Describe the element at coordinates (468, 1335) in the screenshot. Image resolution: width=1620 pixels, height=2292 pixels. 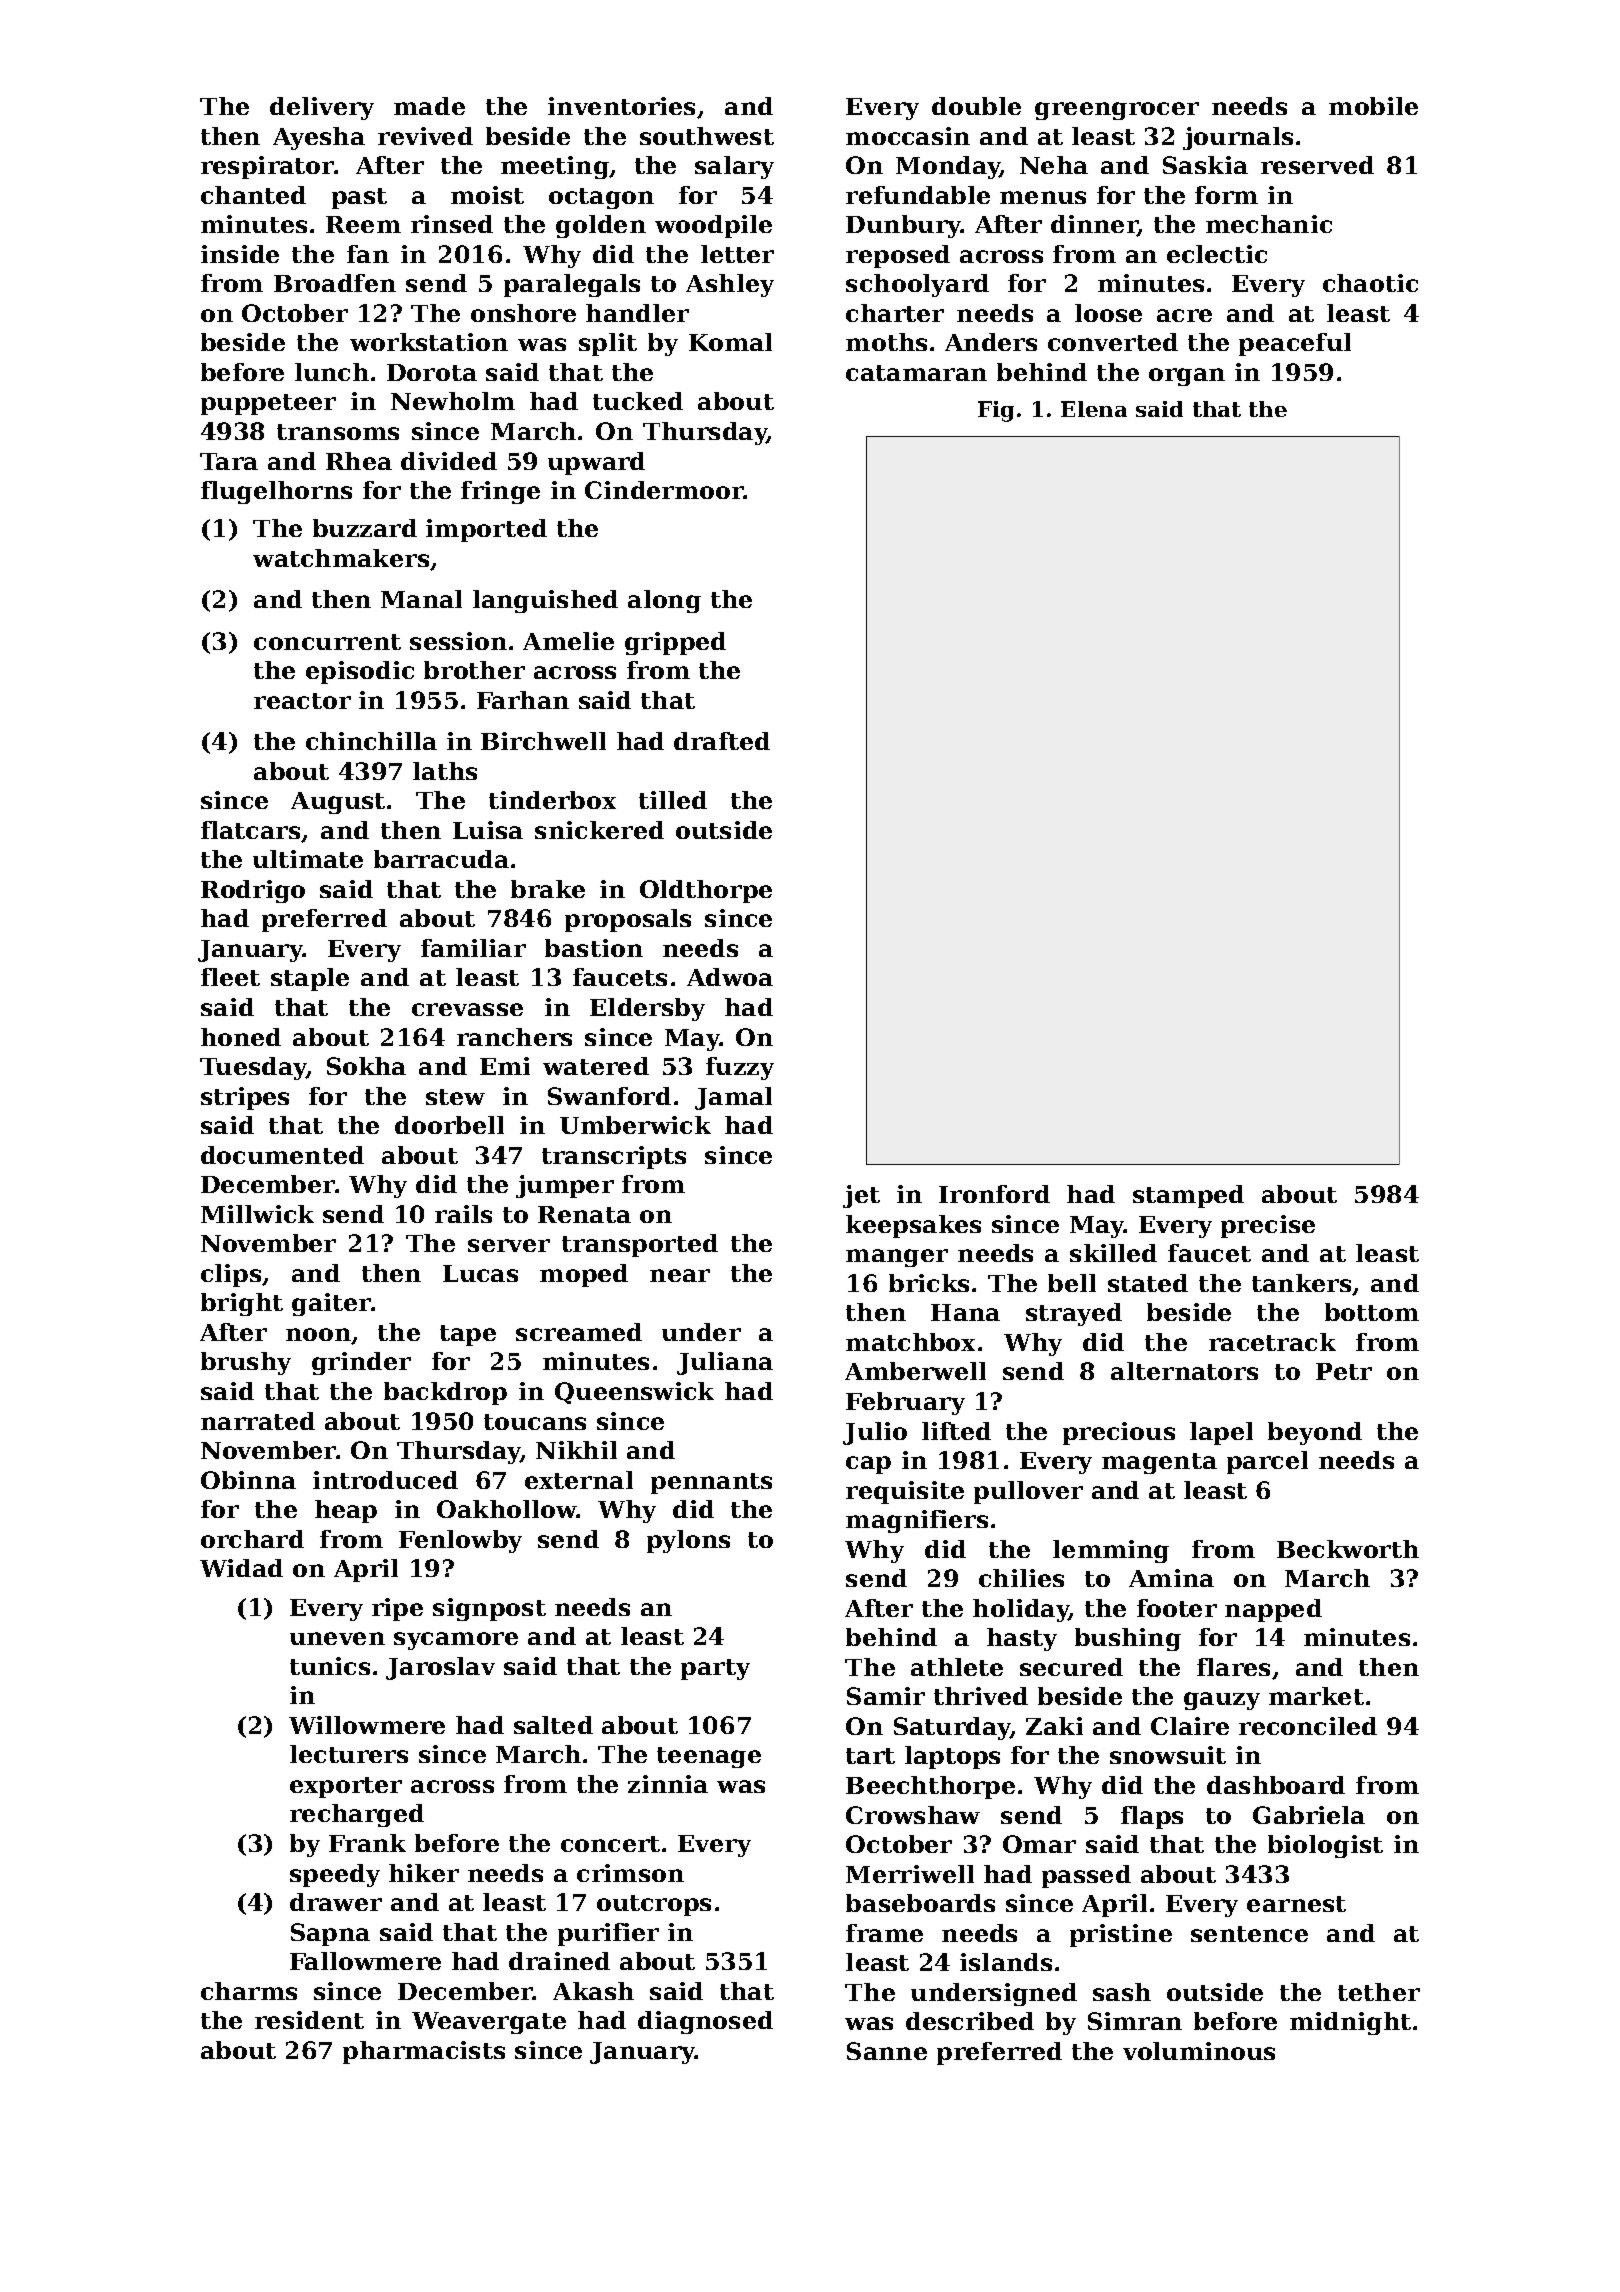
I see `tape` at that location.
